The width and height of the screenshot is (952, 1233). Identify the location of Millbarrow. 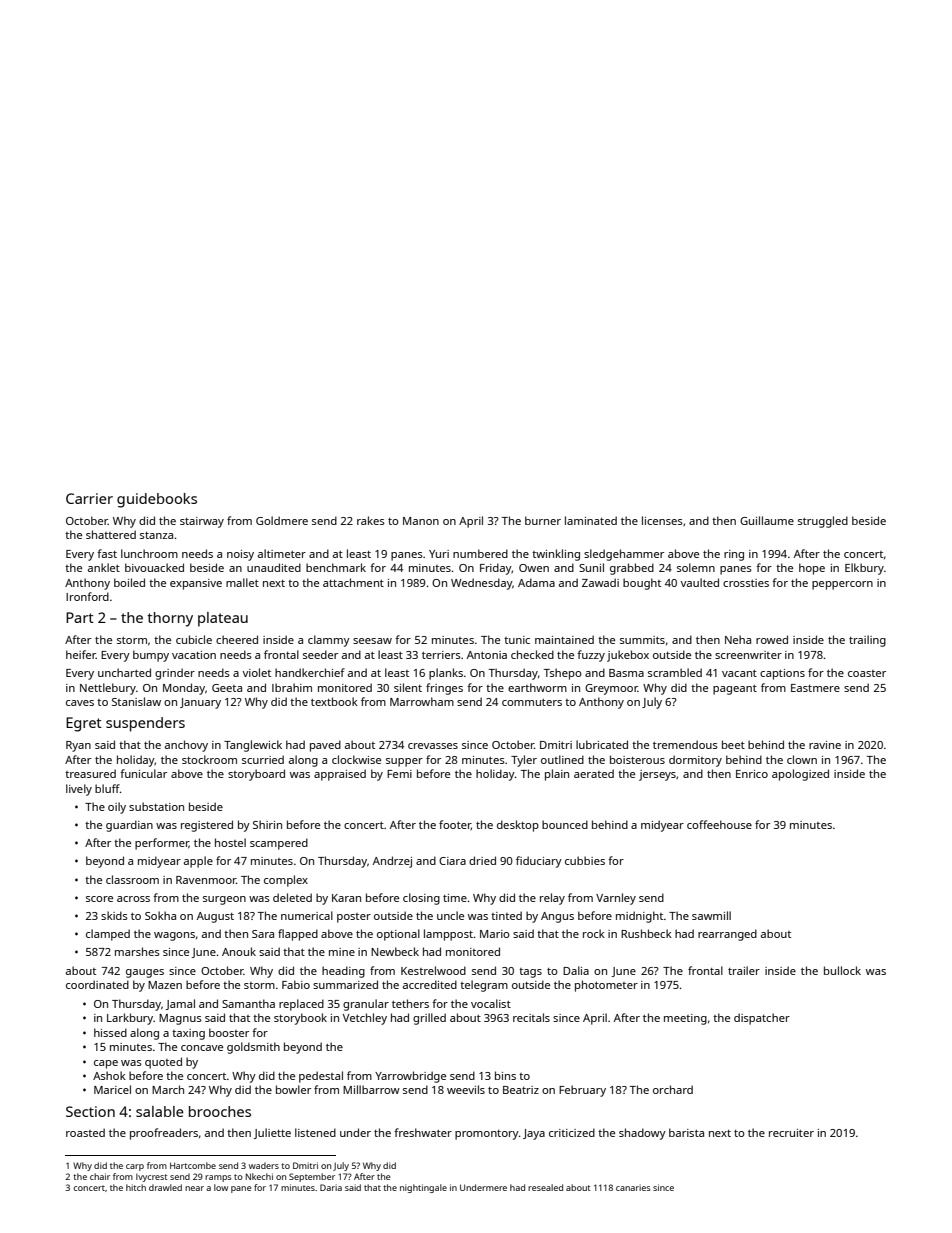
(371, 1089).
